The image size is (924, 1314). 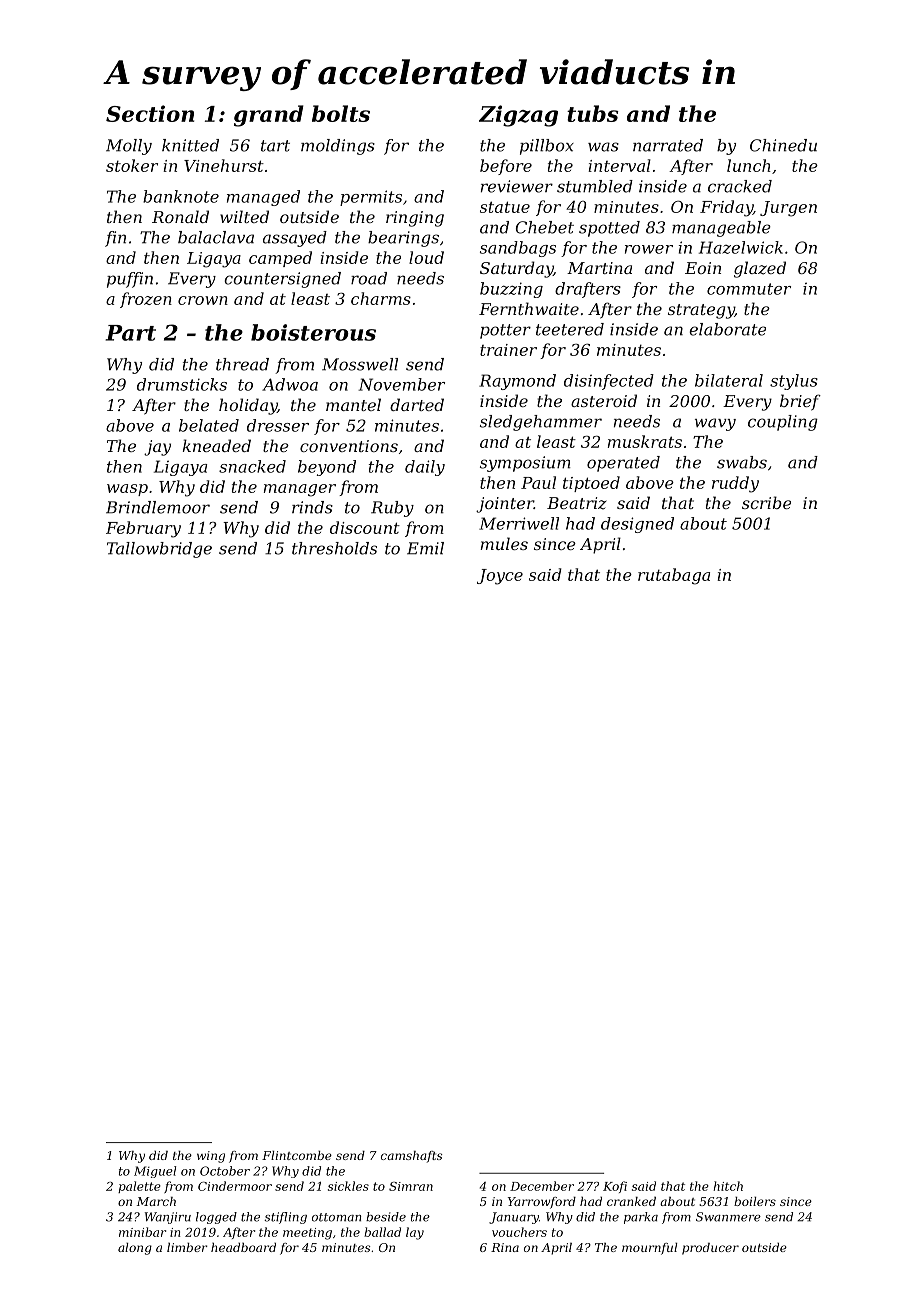 What do you see at coordinates (242, 364) in the screenshot?
I see `thread` at bounding box center [242, 364].
